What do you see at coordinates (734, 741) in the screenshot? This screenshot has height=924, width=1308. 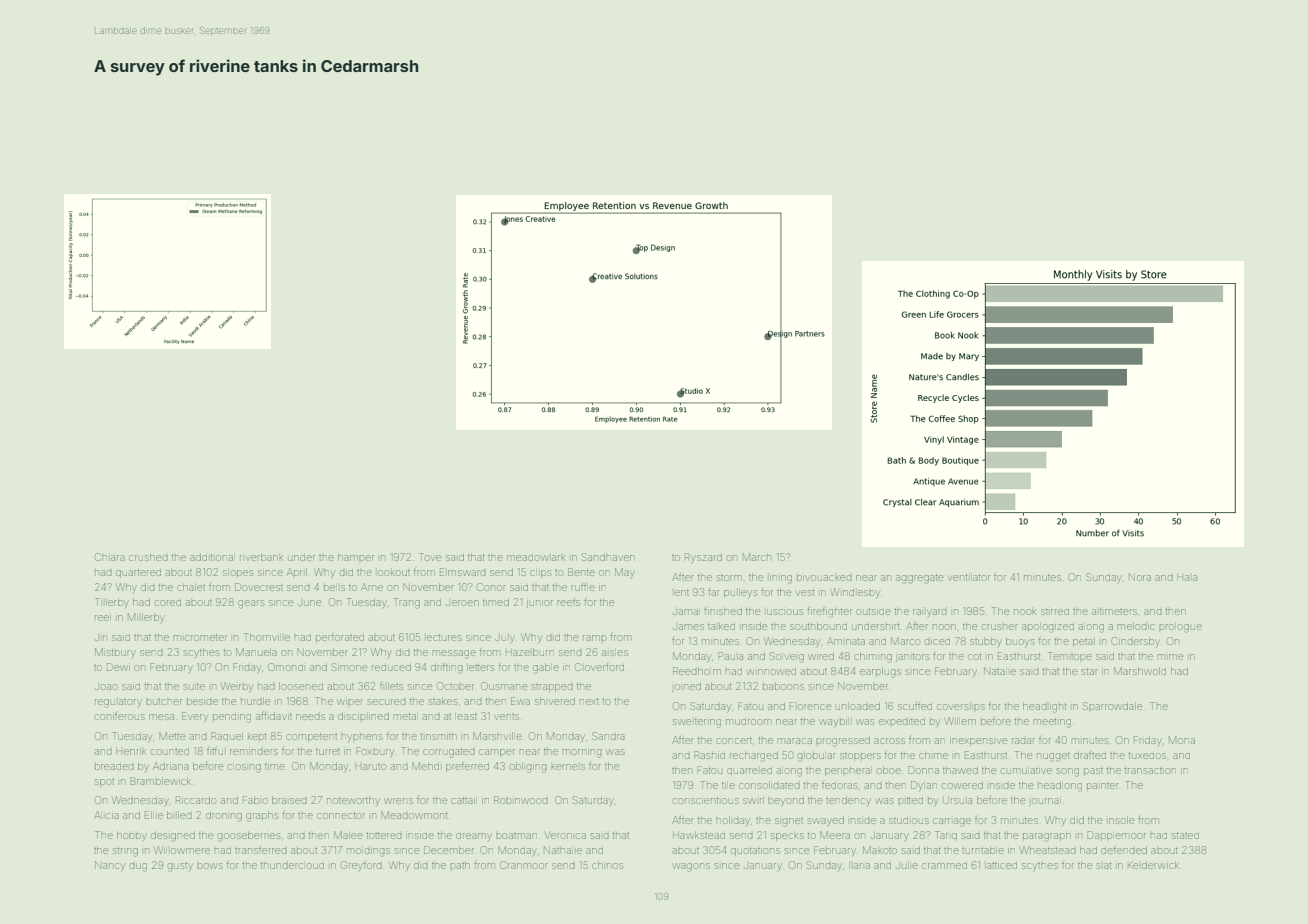 I see `concert` at bounding box center [734, 741].
